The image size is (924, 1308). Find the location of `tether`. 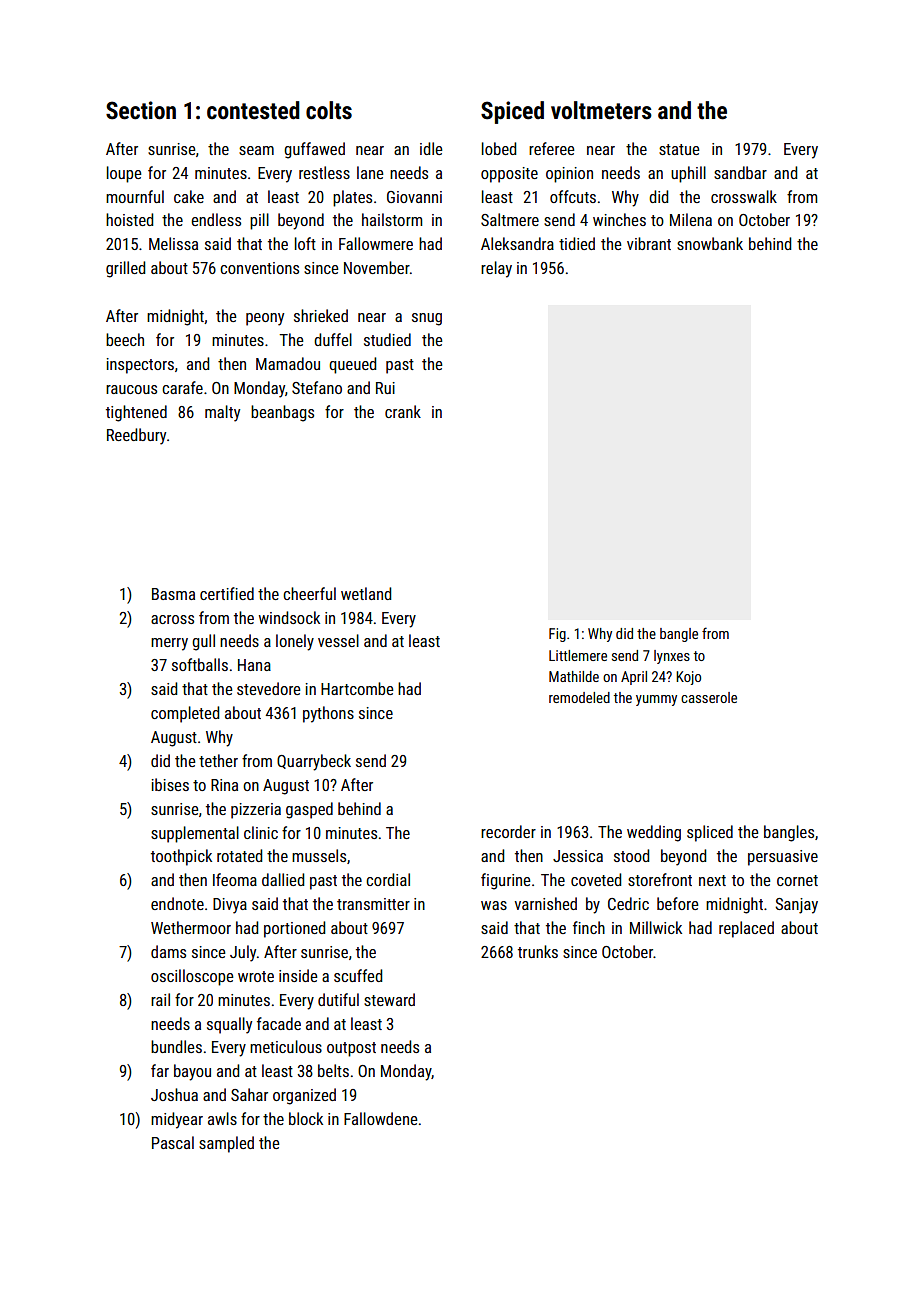

tether is located at coordinates (218, 760).
